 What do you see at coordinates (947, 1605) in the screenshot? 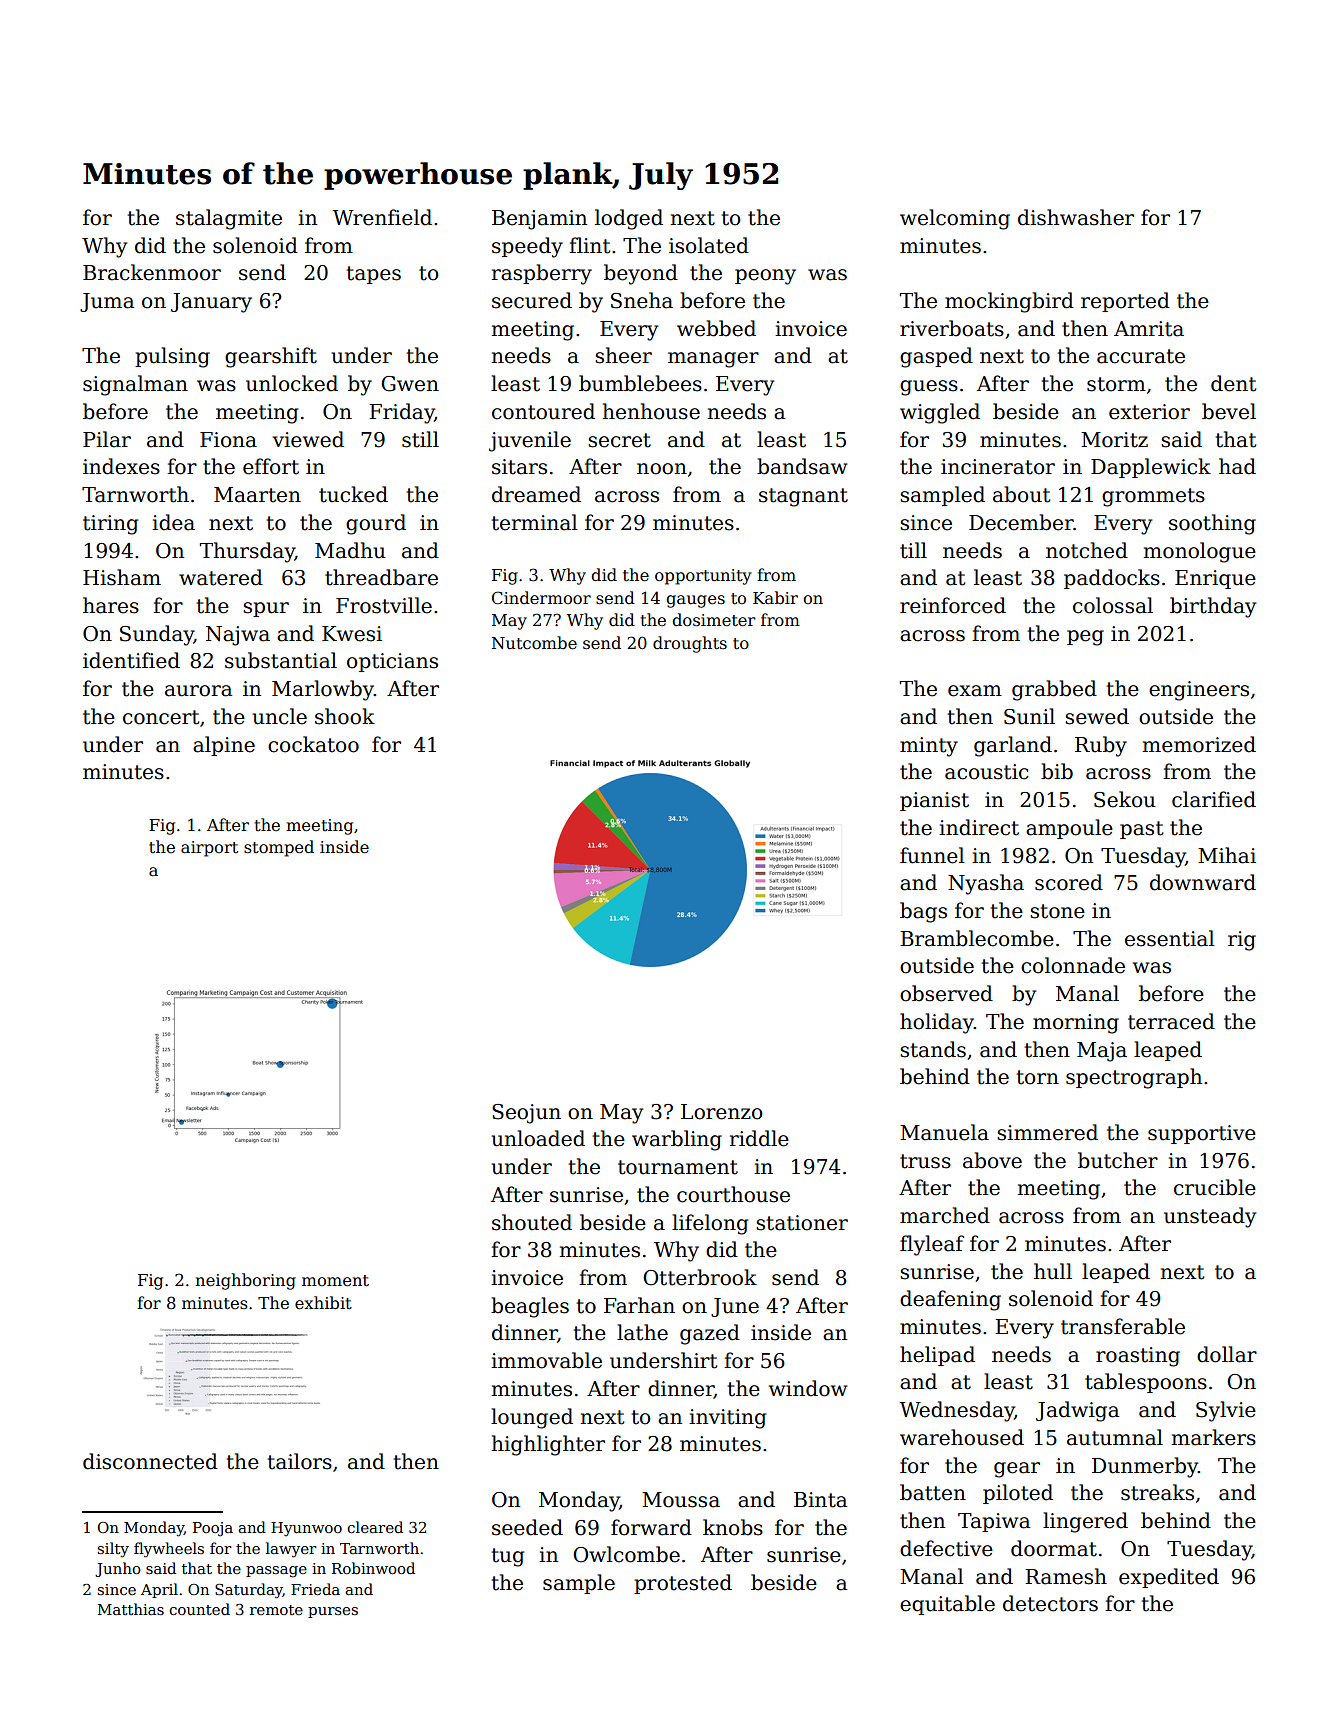
I see `equitable` at bounding box center [947, 1605].
